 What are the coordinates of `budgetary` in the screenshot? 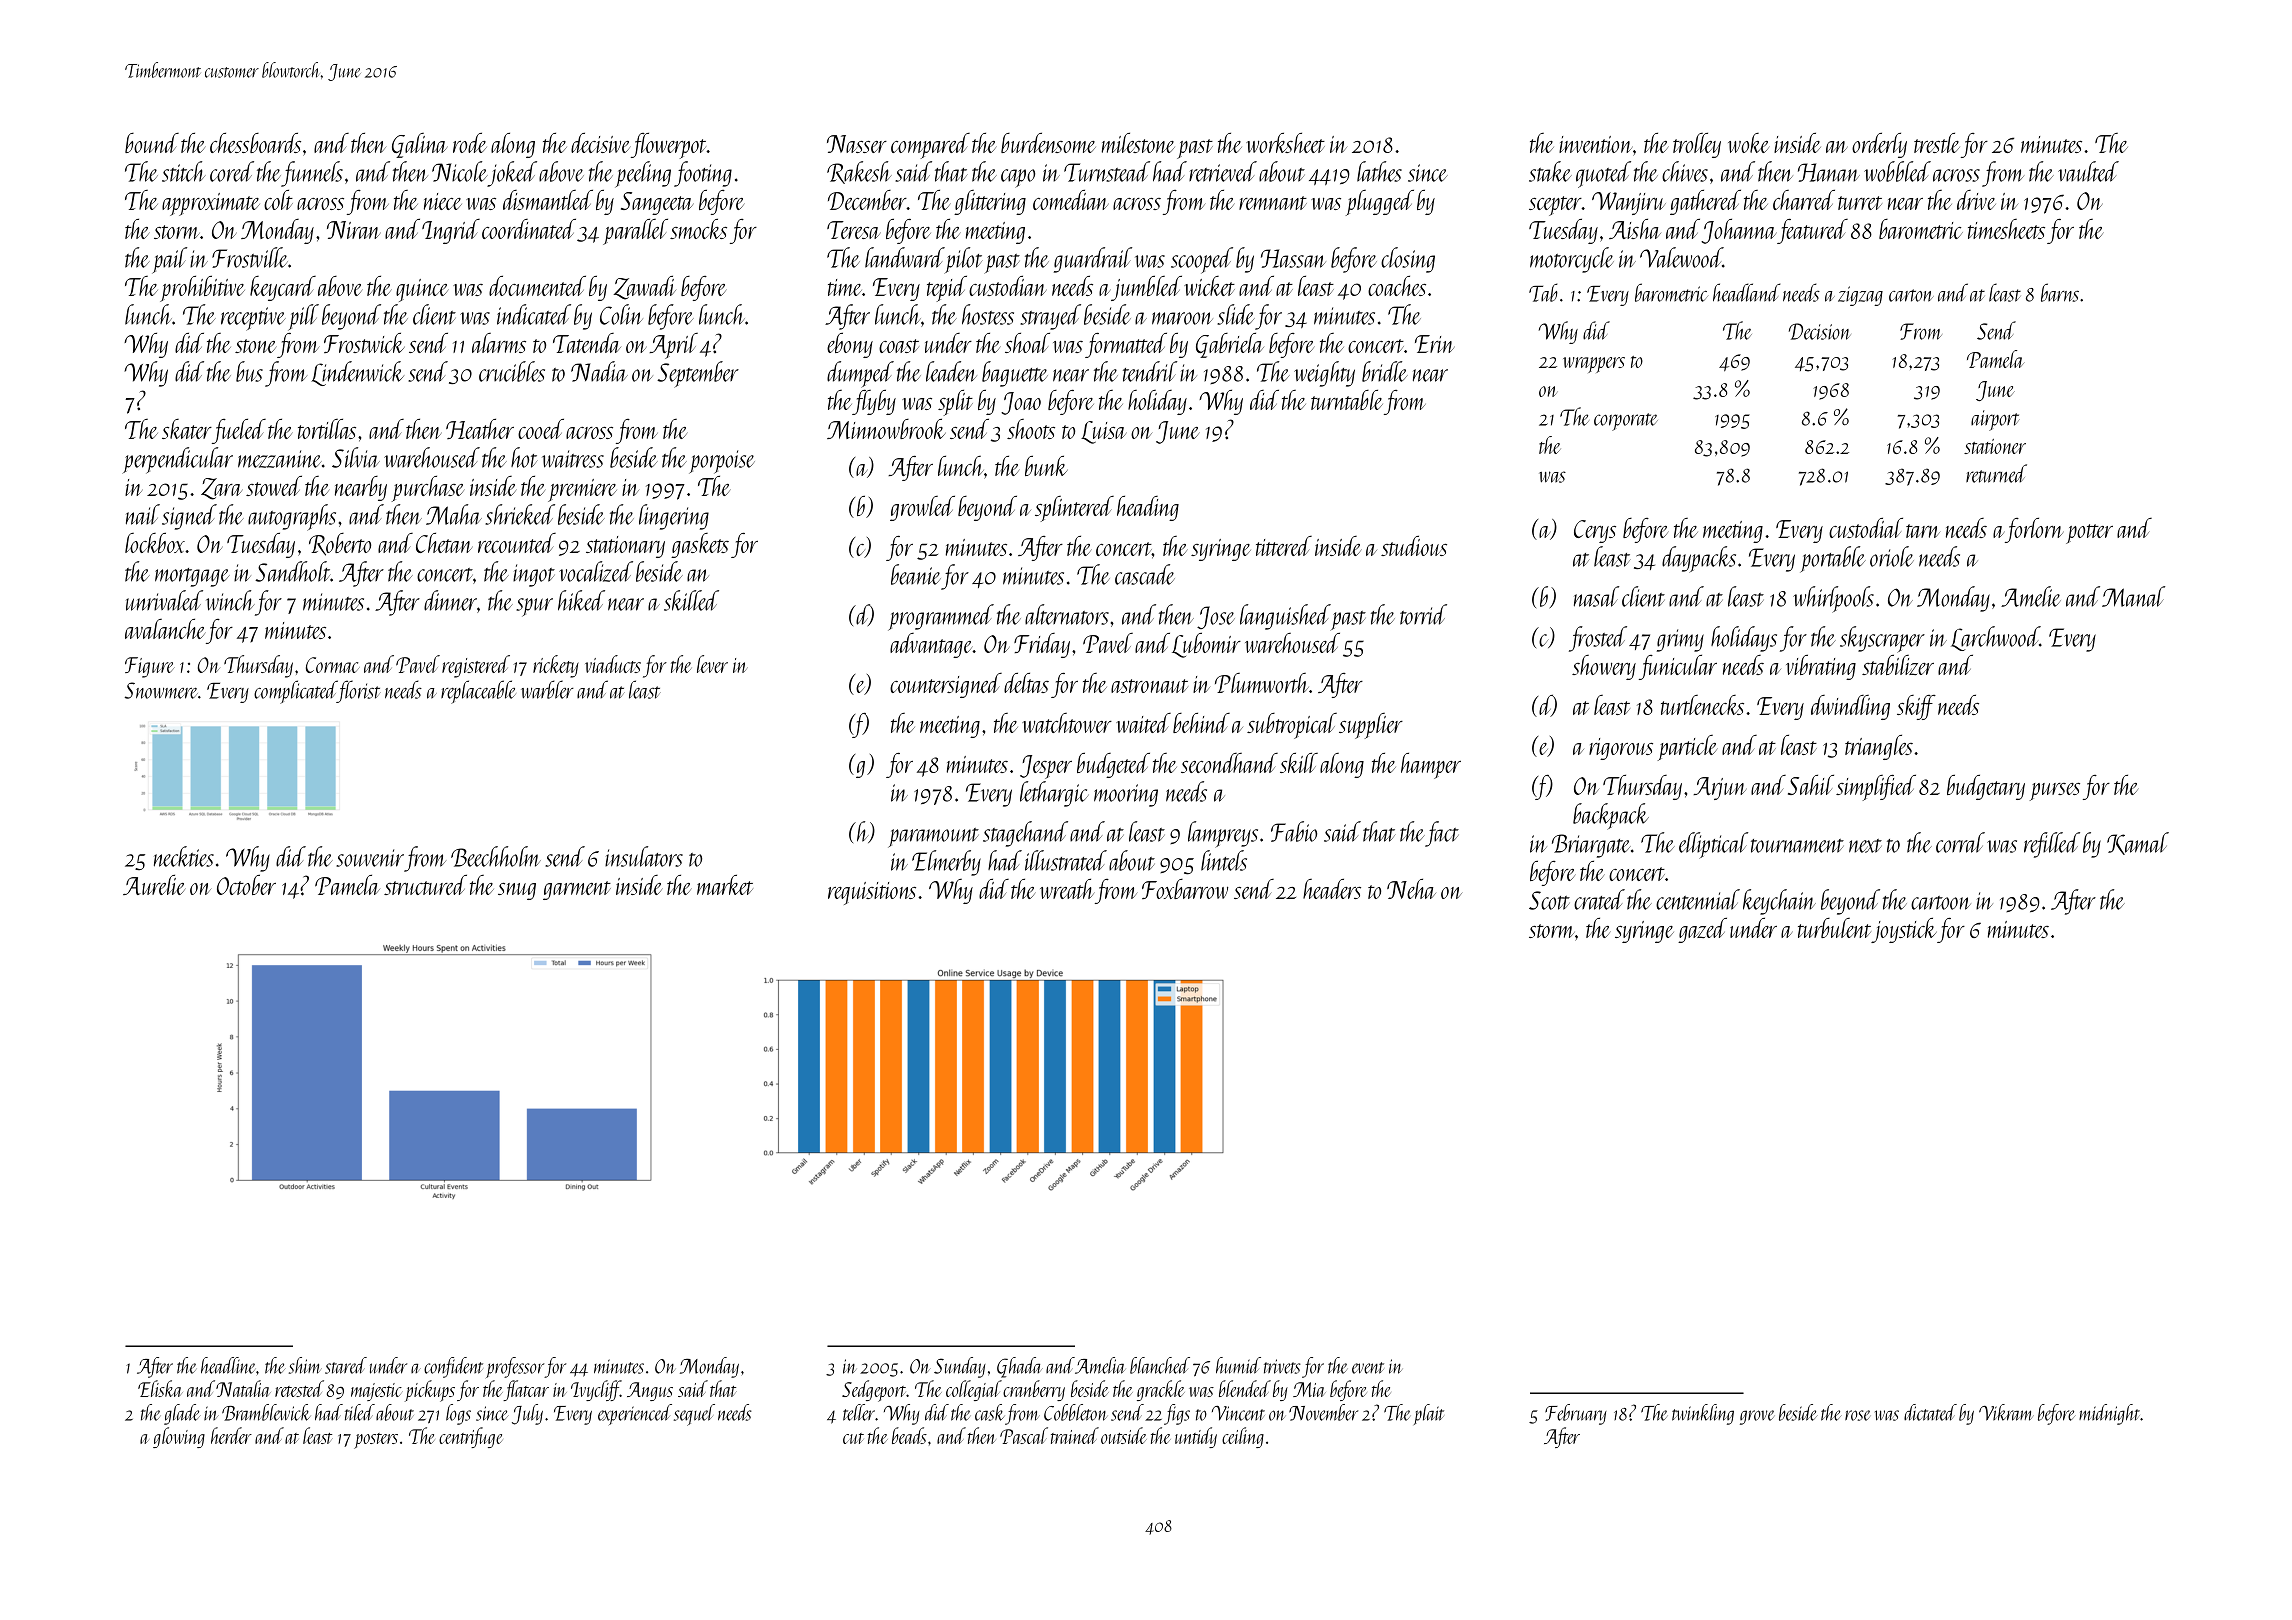 It's located at (1986, 787).
